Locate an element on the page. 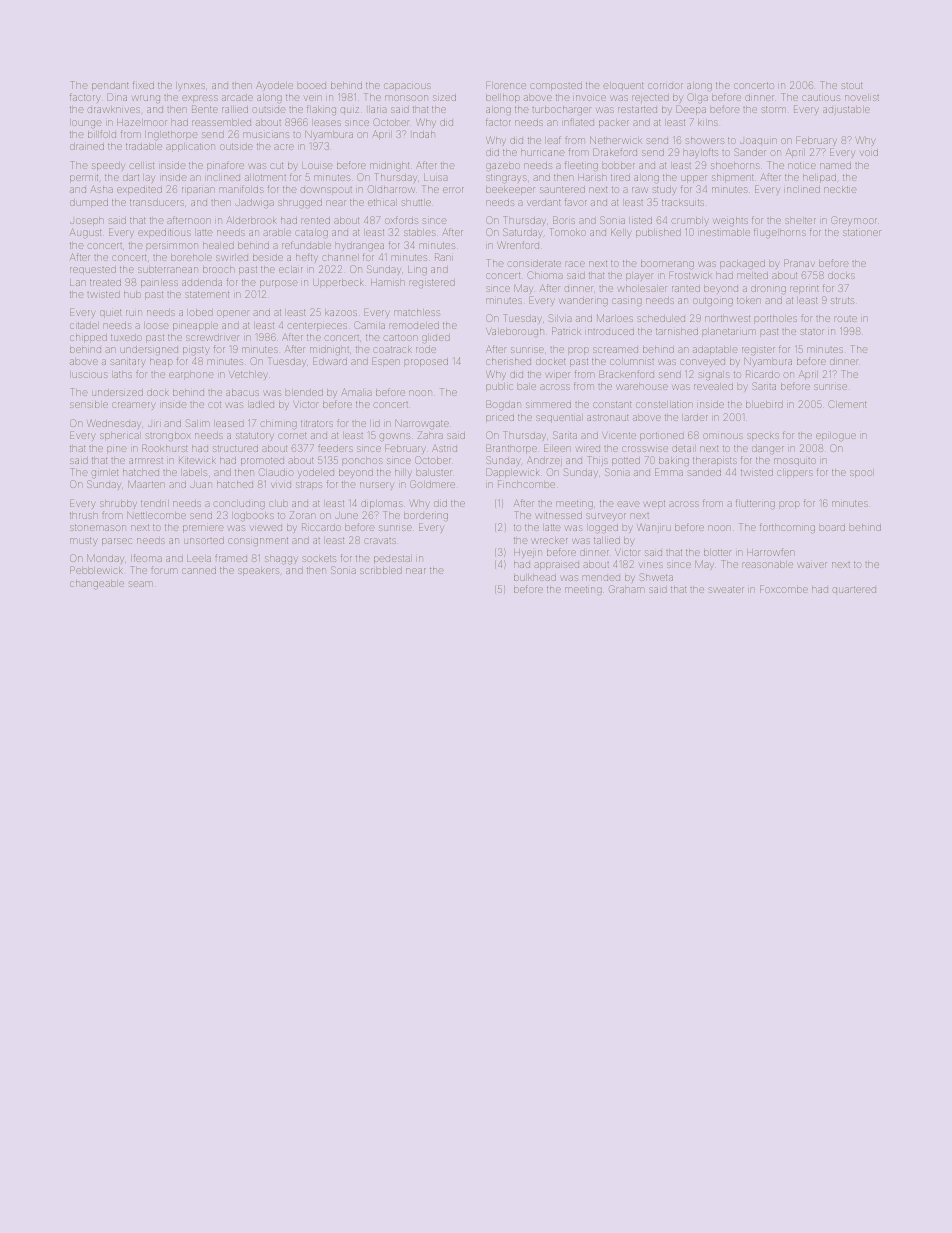 The height and width of the image is (1233, 952). blended is located at coordinates (304, 393).
